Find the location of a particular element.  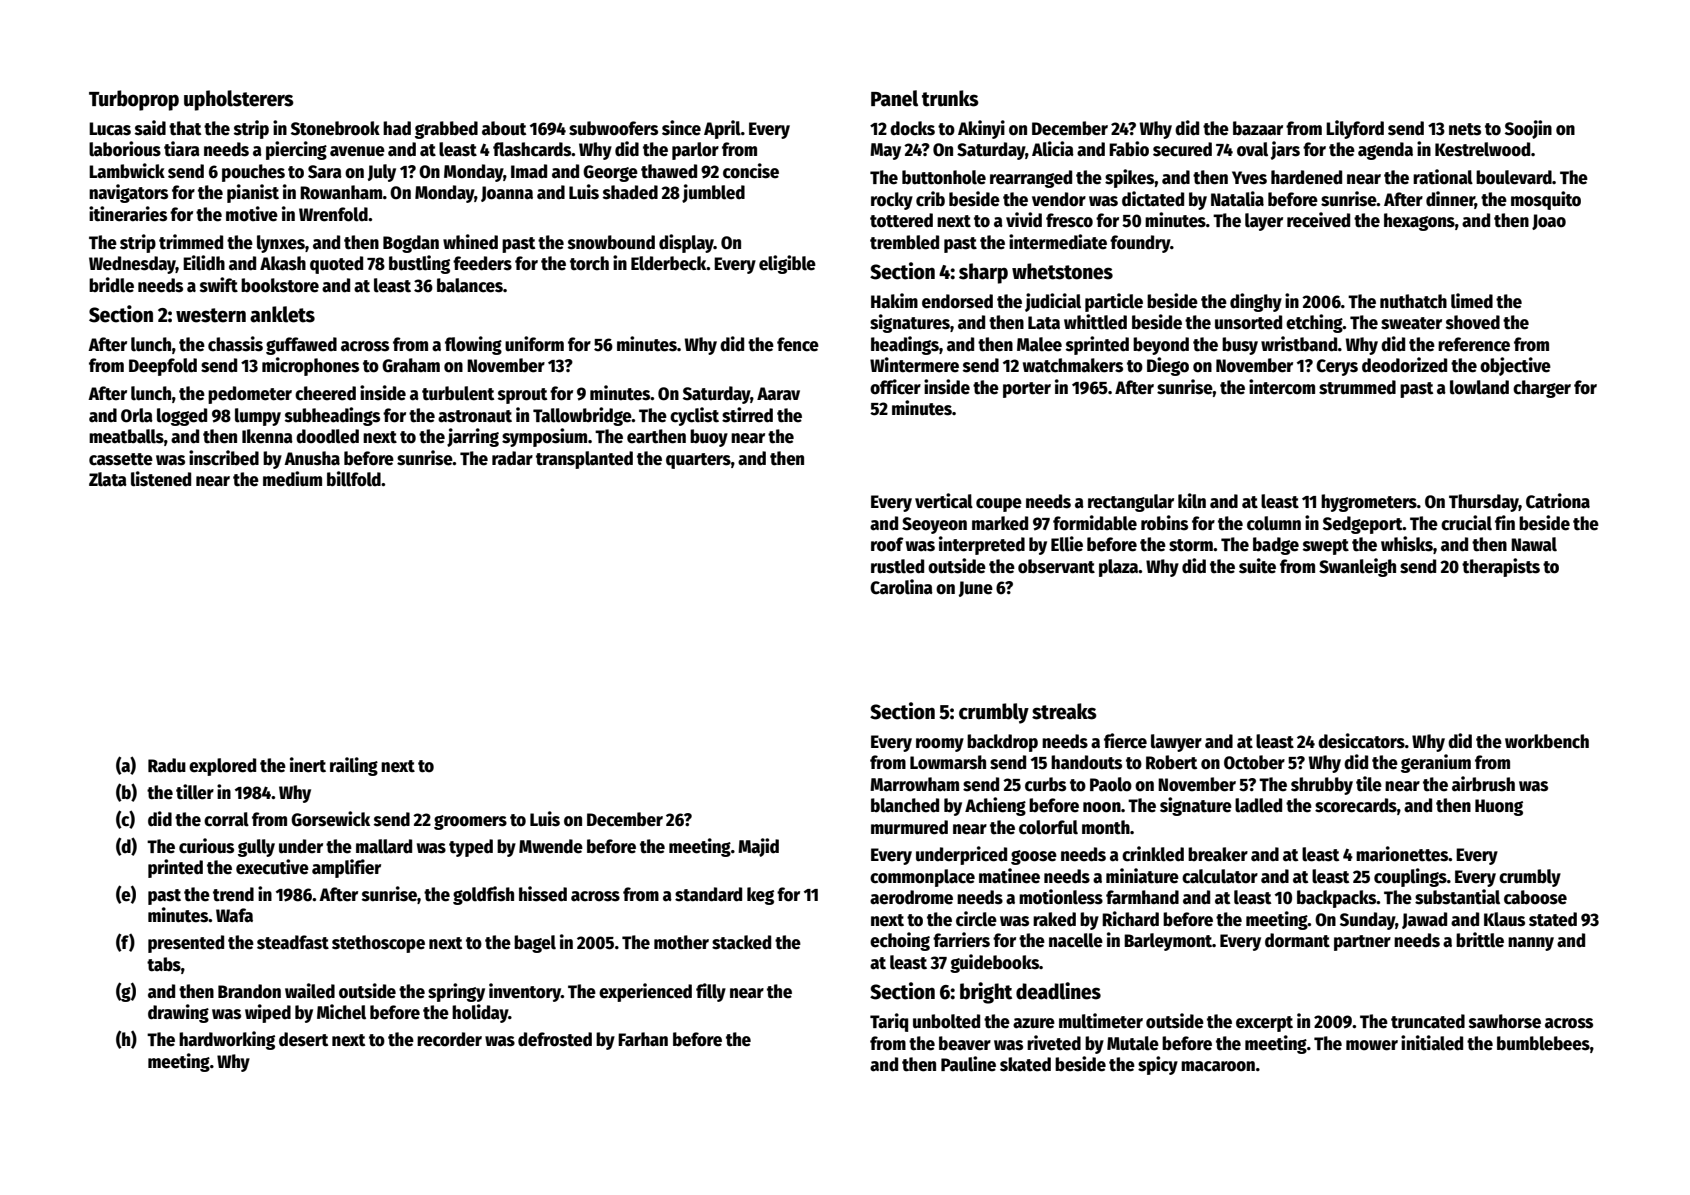

kiln is located at coordinates (1192, 501).
